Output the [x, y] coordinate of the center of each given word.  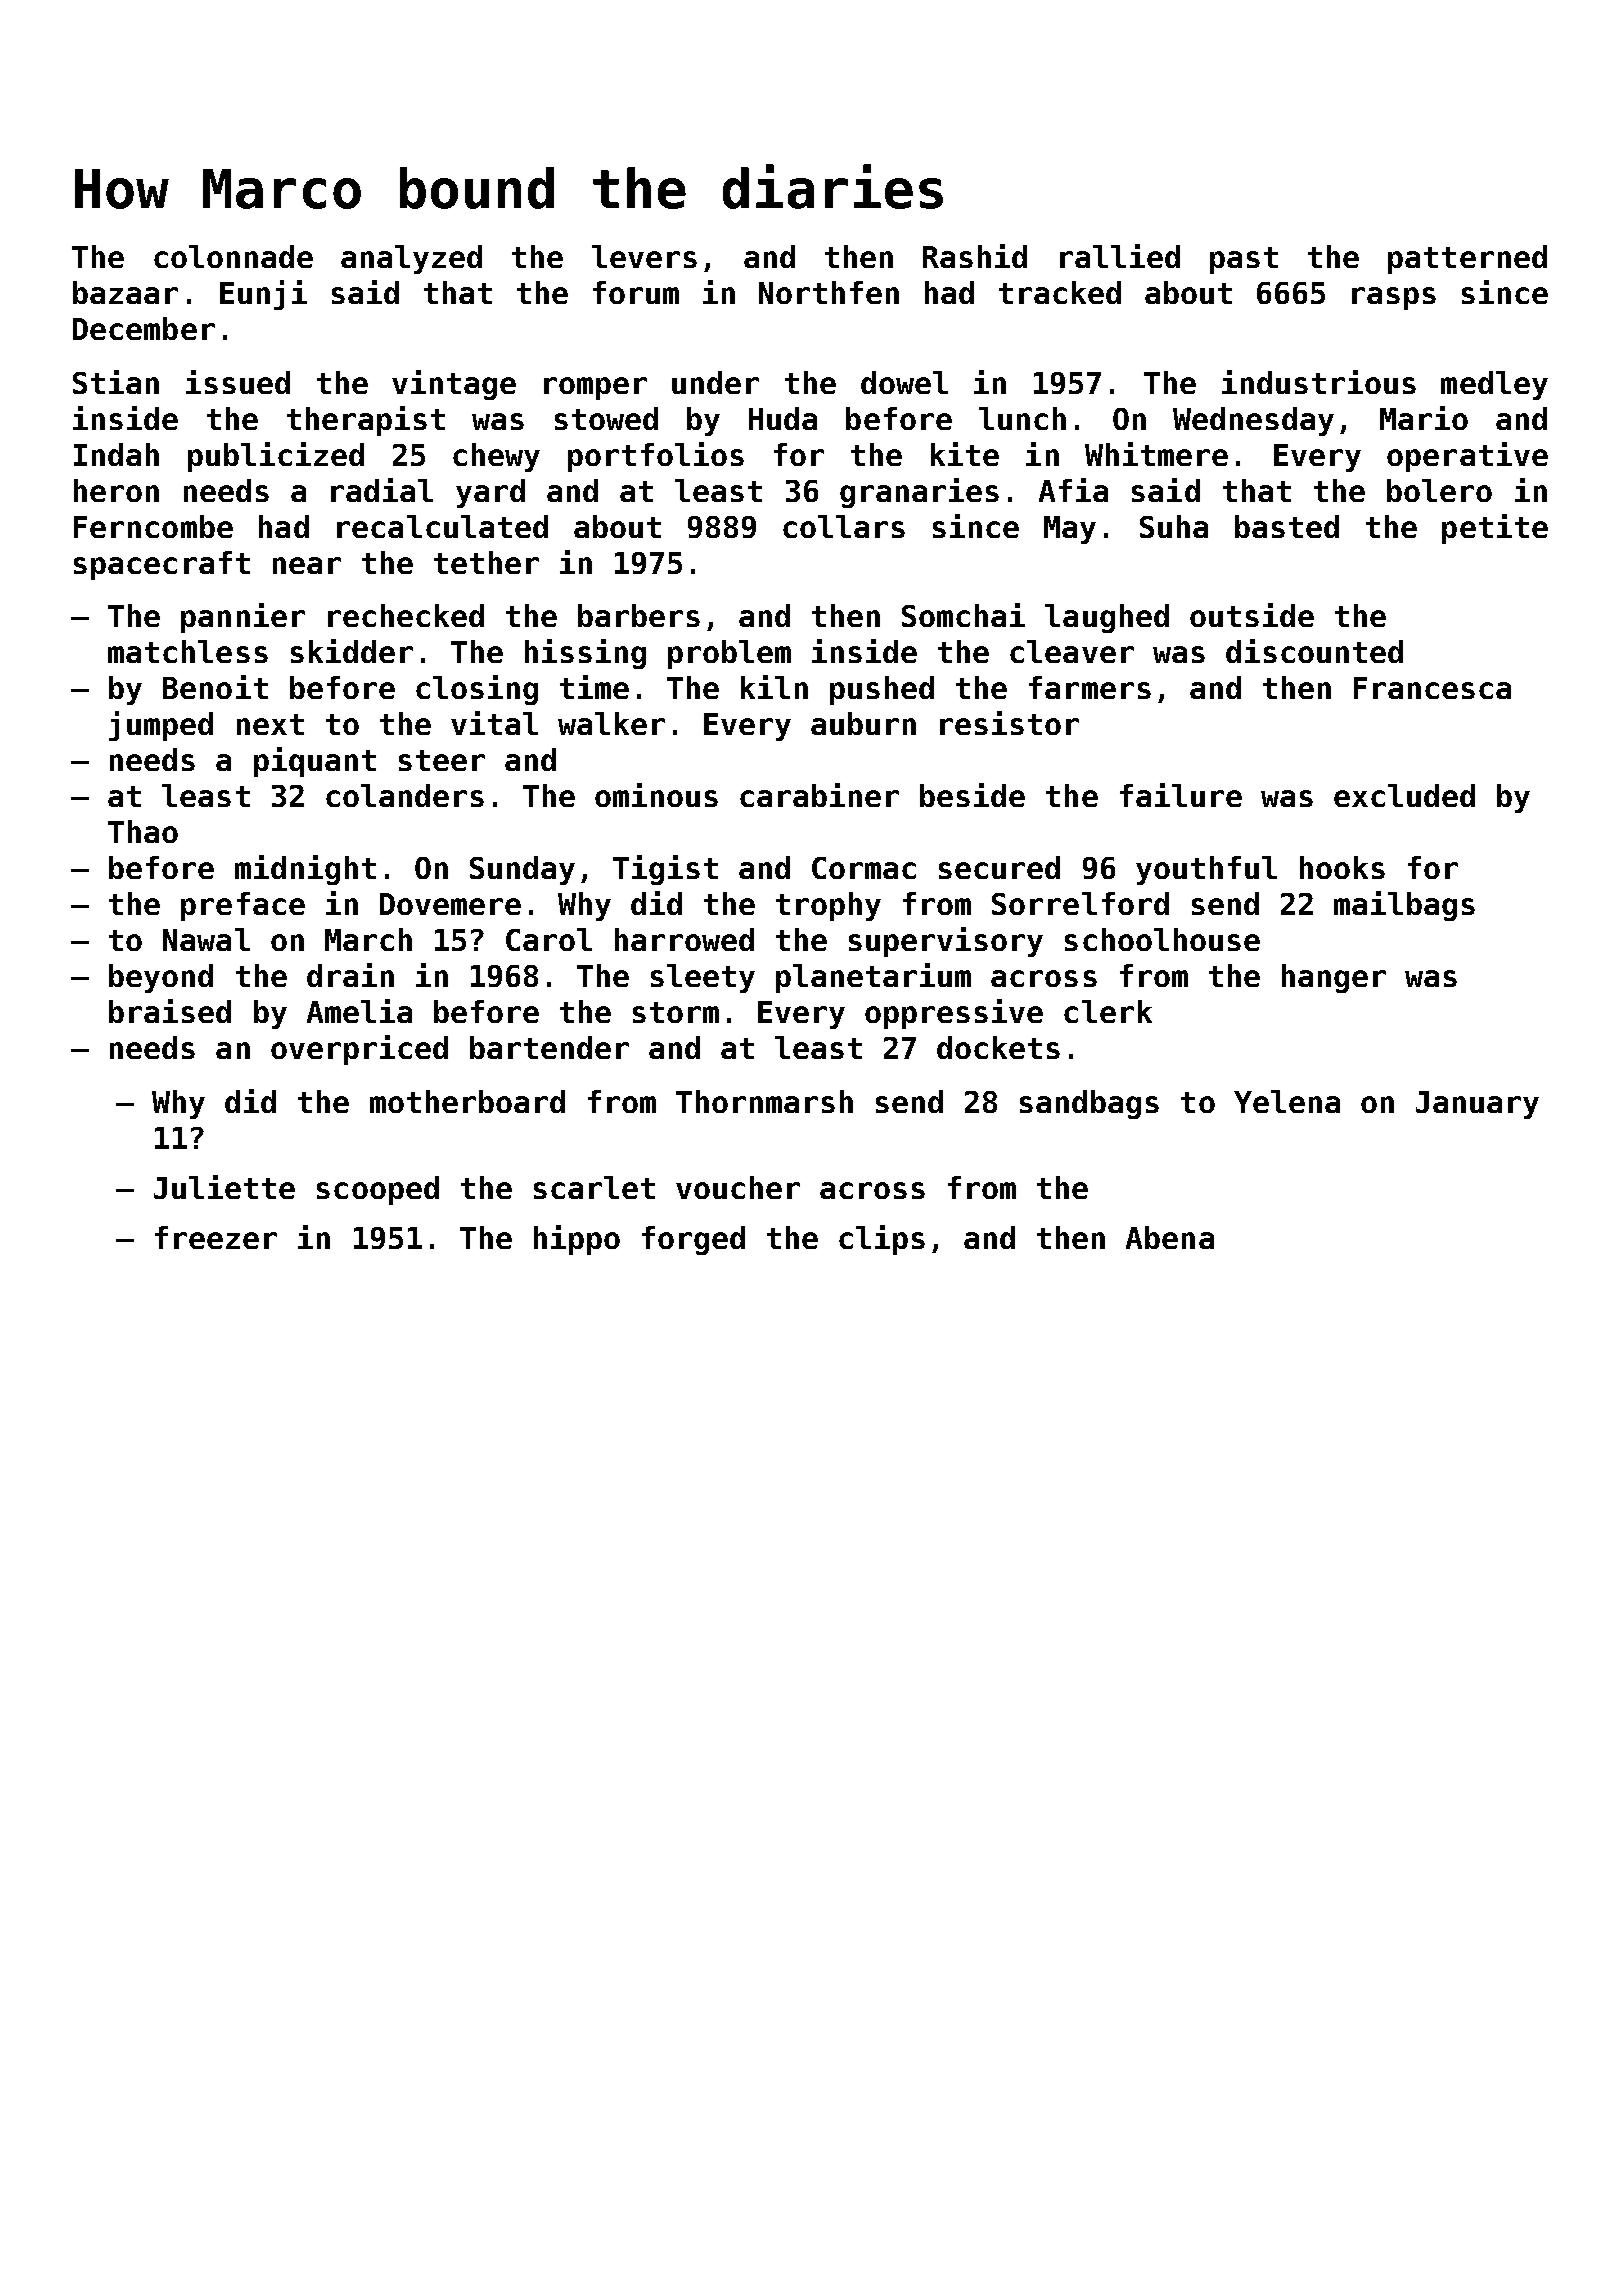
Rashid [975, 256]
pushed [882, 690]
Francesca [1432, 688]
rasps [1394, 298]
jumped [161, 726]
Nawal [206, 939]
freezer [216, 1237]
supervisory [946, 942]
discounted [1314, 651]
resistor [1009, 723]
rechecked [406, 615]
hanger [1334, 978]
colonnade [233, 256]
